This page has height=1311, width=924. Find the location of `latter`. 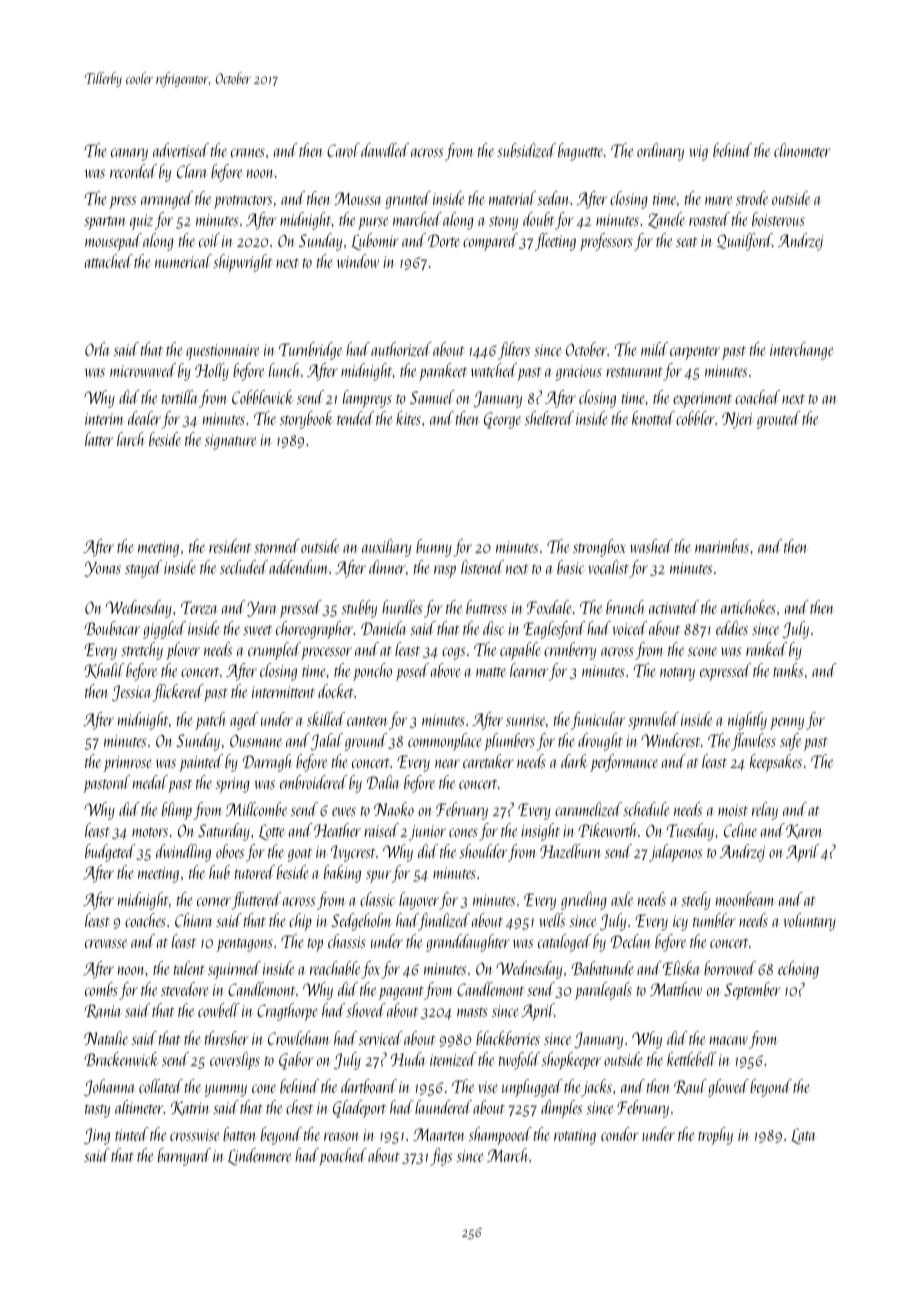

latter is located at coordinates (99, 439).
